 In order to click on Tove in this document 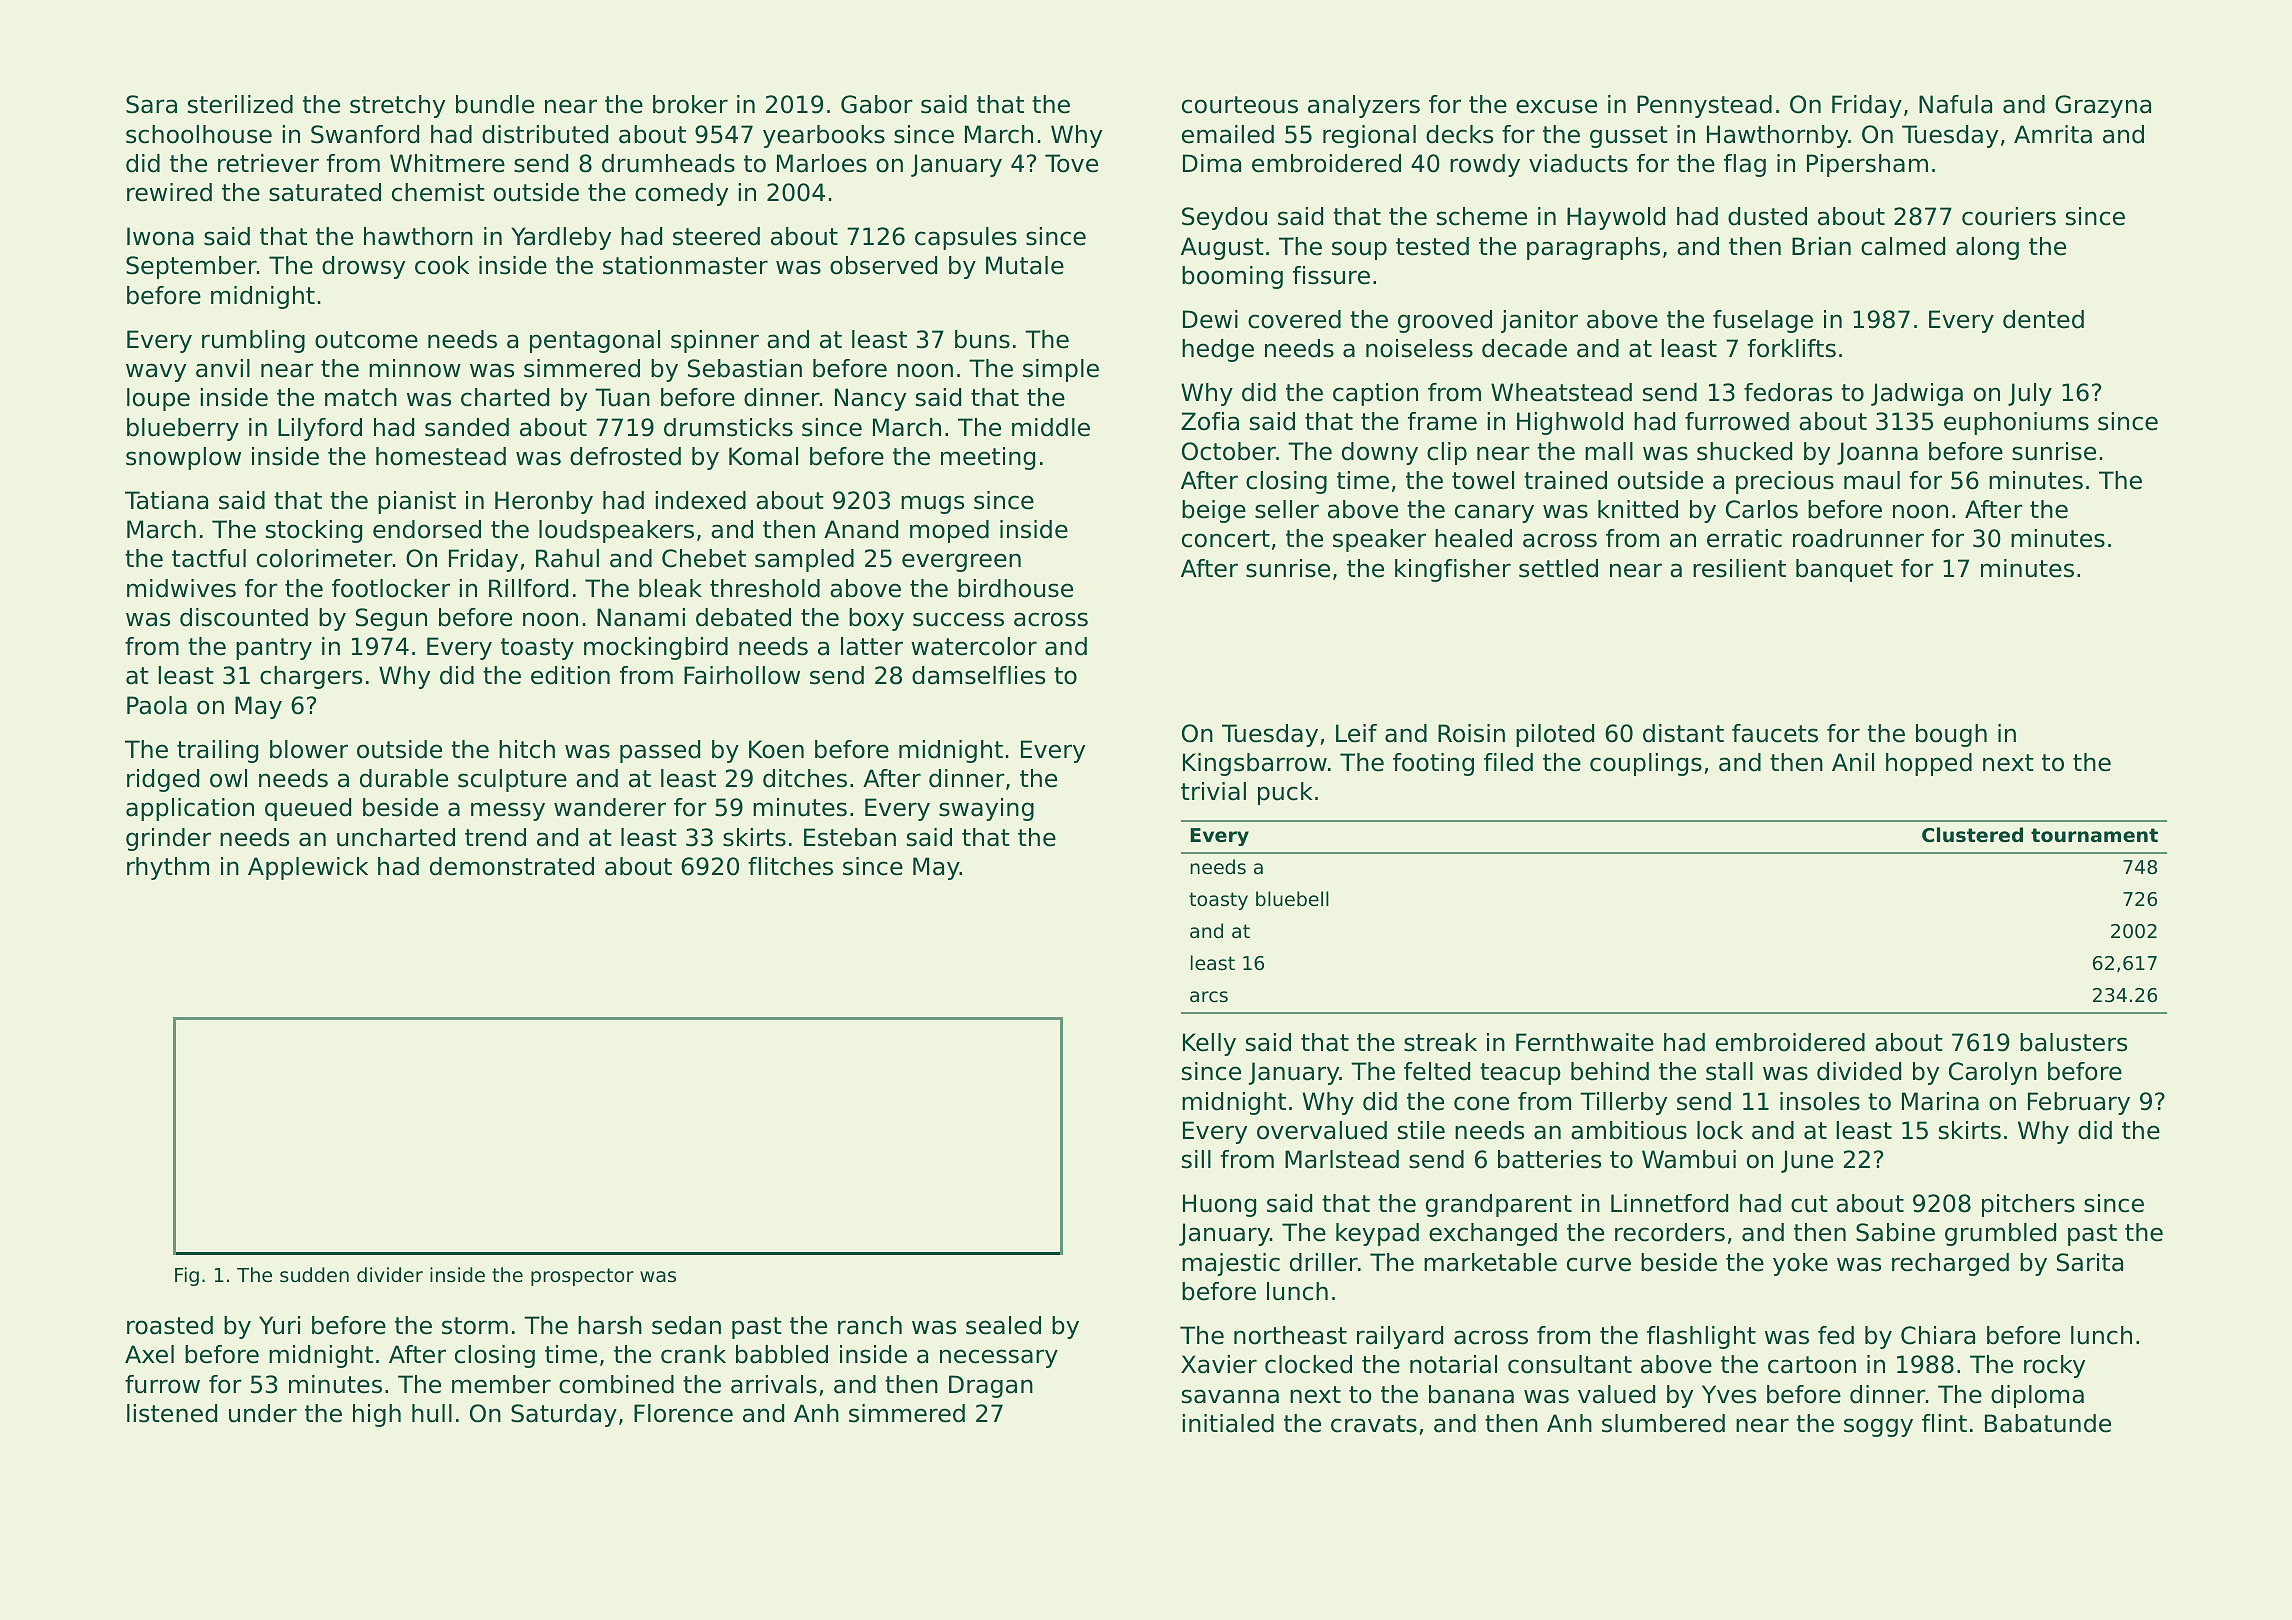, I will do `click(1071, 163)`.
